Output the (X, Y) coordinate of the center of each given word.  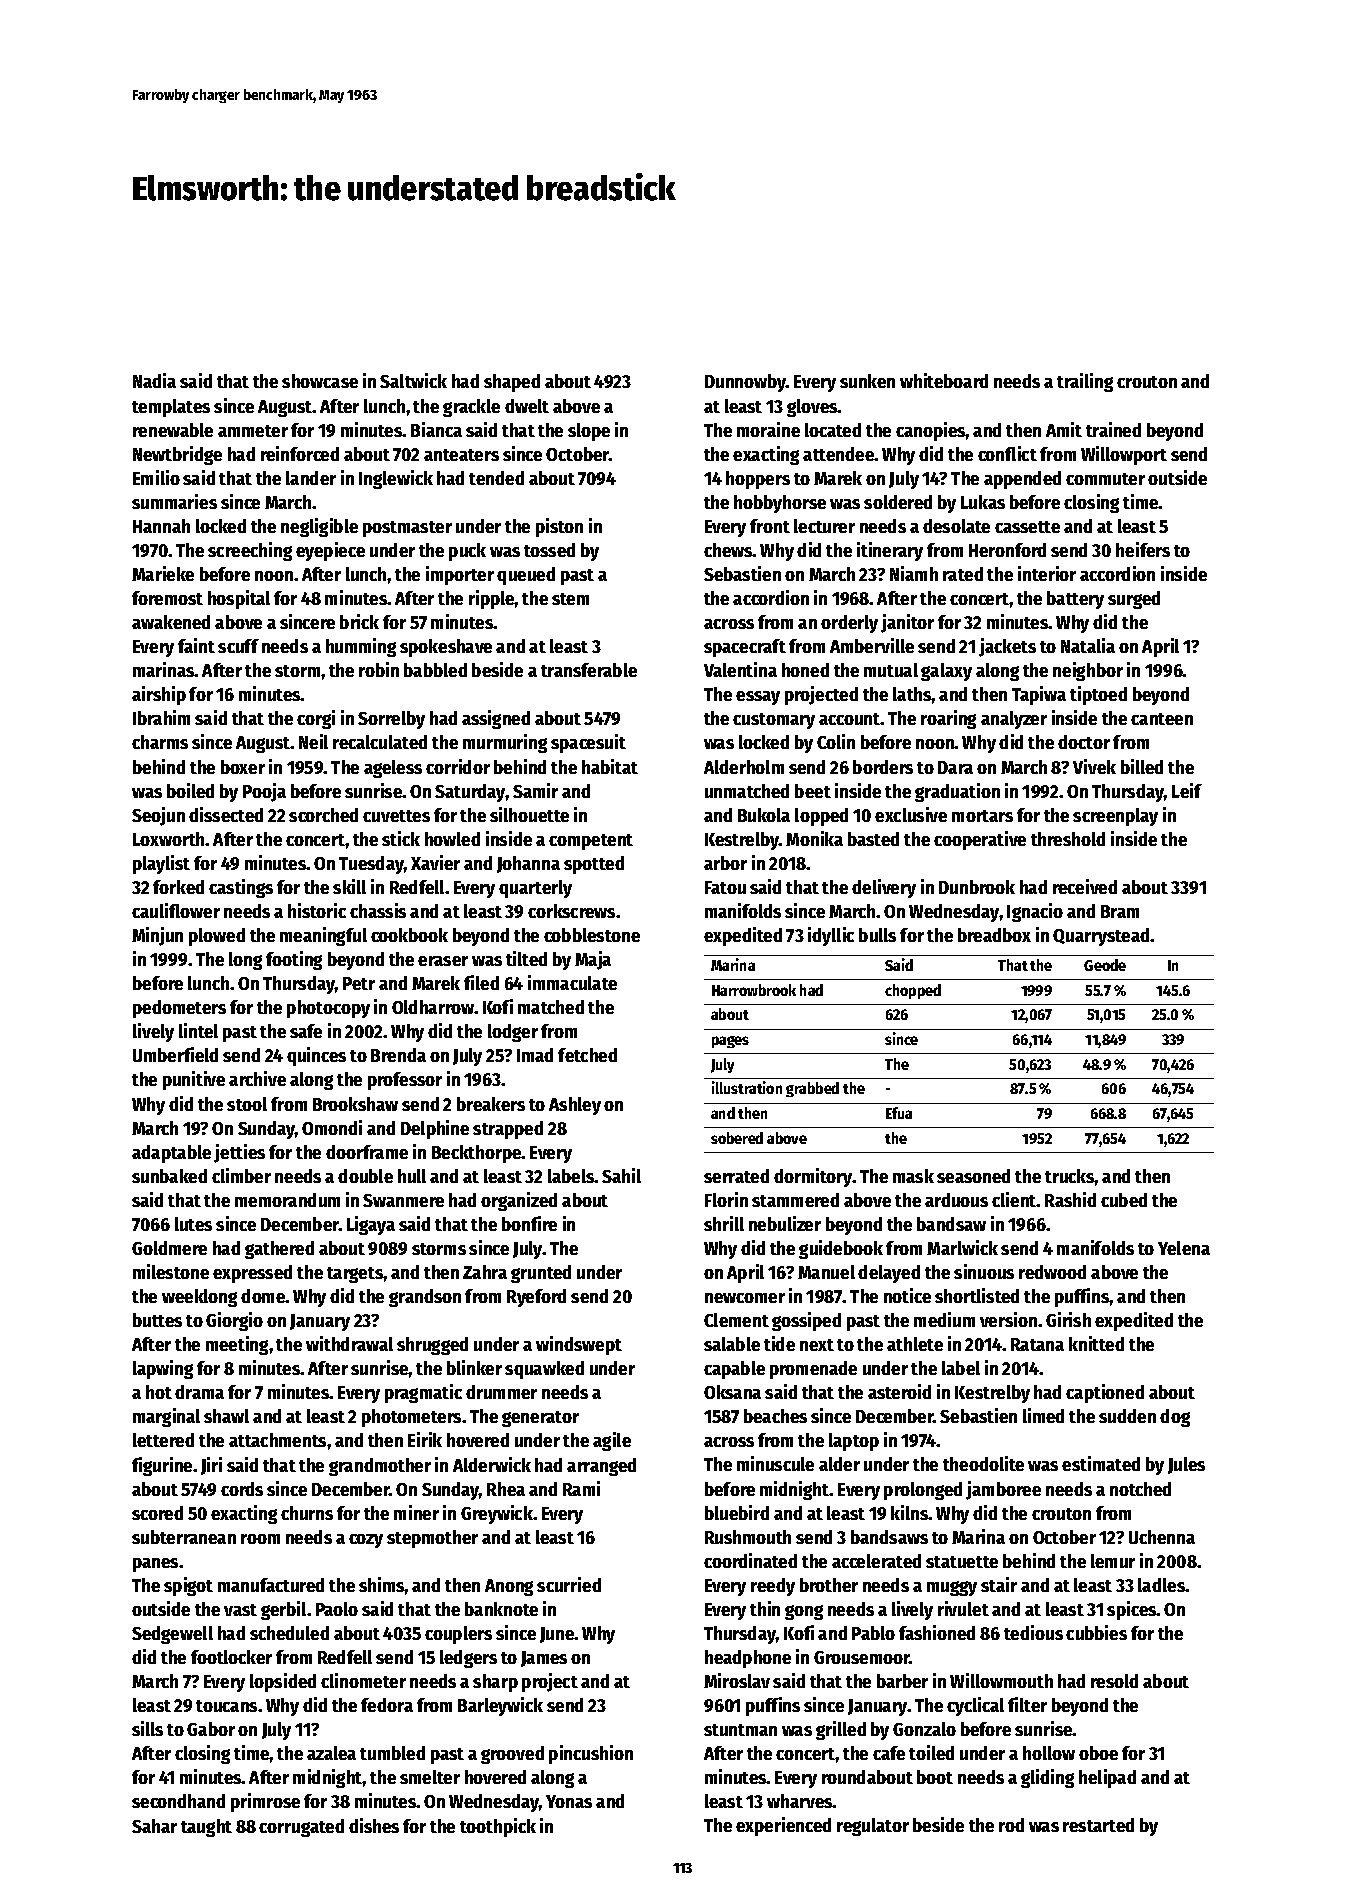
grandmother (380, 1467)
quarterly (535, 889)
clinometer (363, 1680)
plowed (217, 937)
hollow (1049, 1753)
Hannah (161, 526)
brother (829, 1585)
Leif (1187, 790)
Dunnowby (745, 383)
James (544, 1659)
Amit (1064, 429)
